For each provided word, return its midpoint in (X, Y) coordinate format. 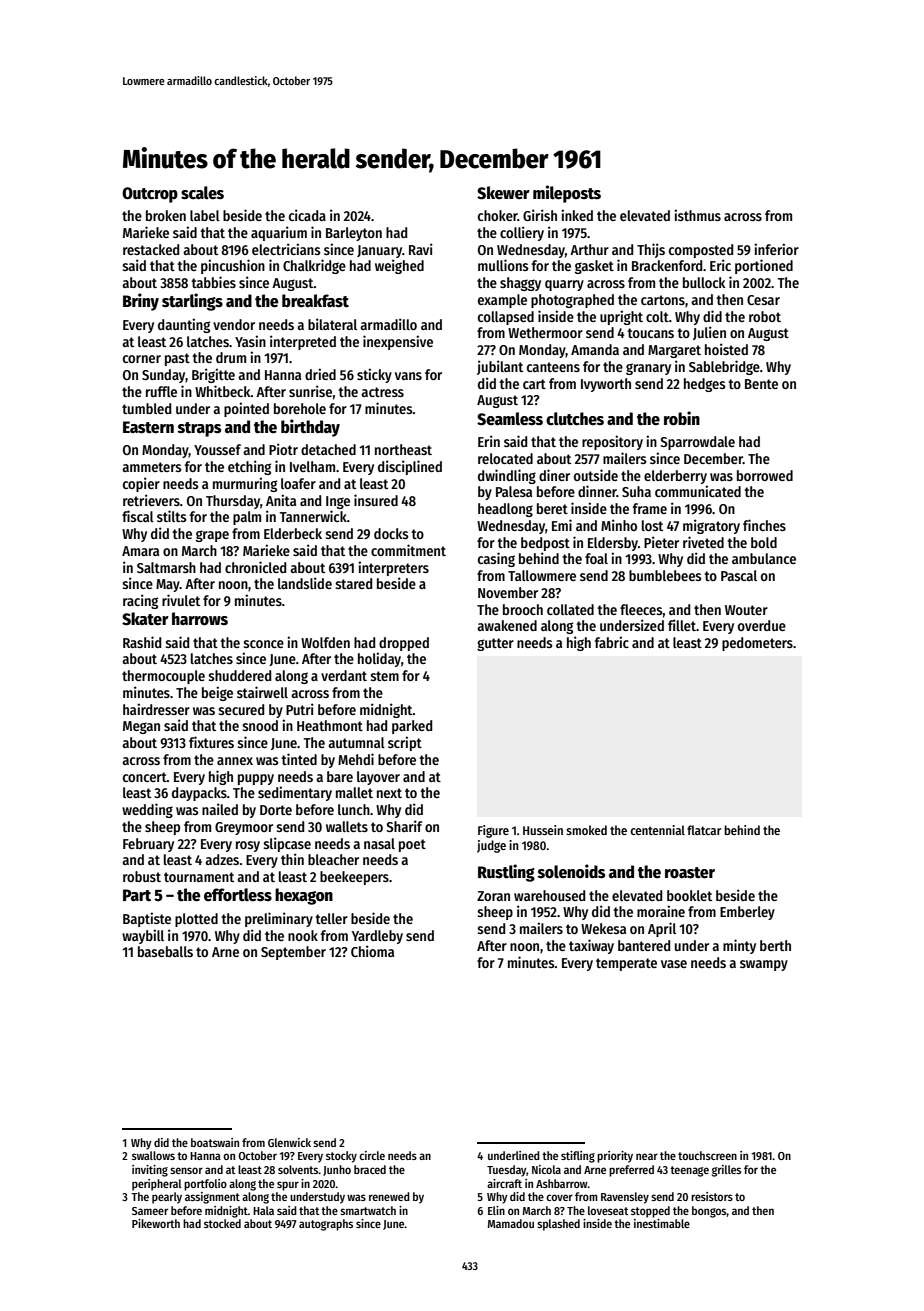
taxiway (591, 946)
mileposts (567, 194)
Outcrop (150, 195)
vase (674, 964)
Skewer (503, 193)
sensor (186, 1170)
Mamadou (511, 1223)
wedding (147, 810)
